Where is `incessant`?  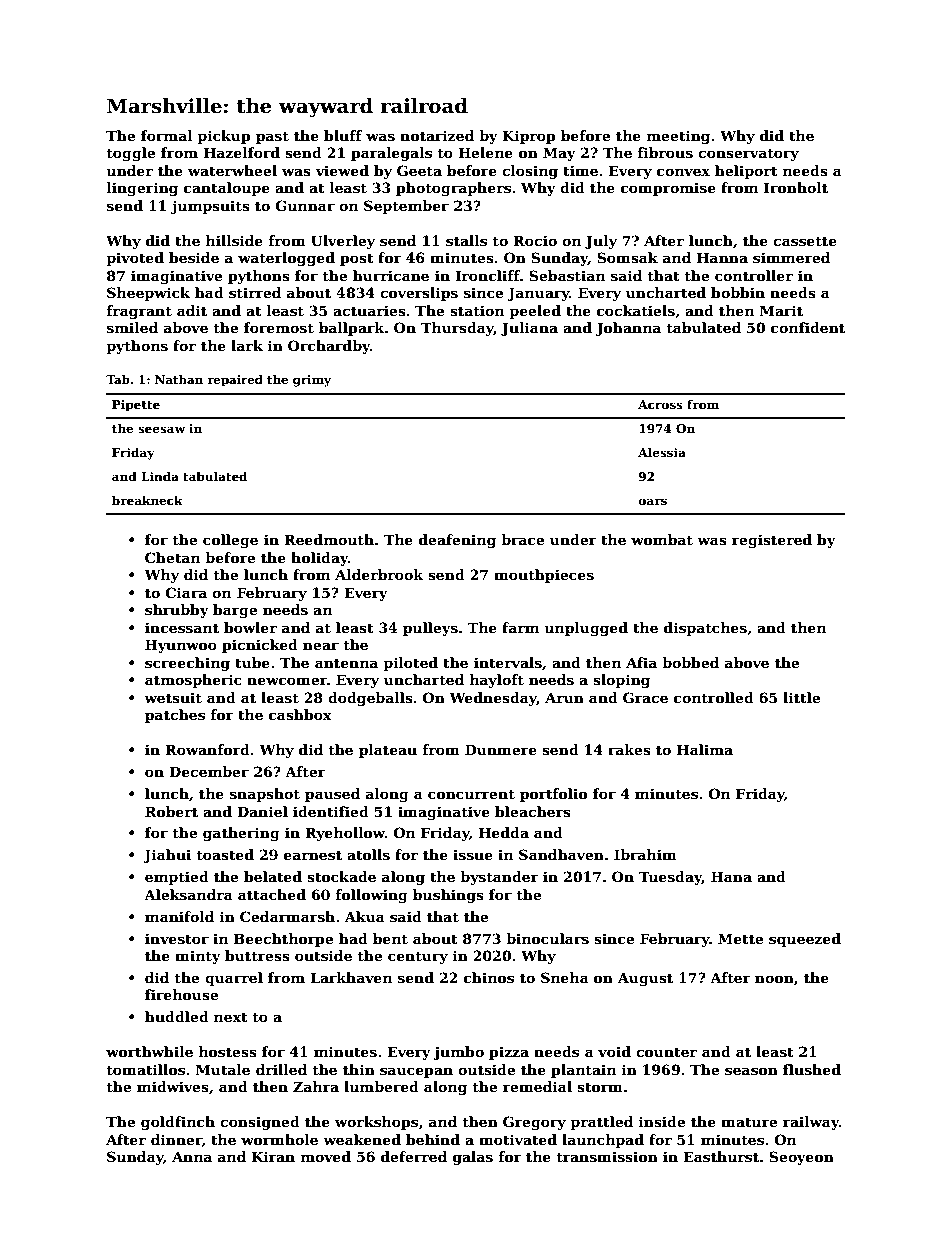 incessant is located at coordinates (182, 627).
